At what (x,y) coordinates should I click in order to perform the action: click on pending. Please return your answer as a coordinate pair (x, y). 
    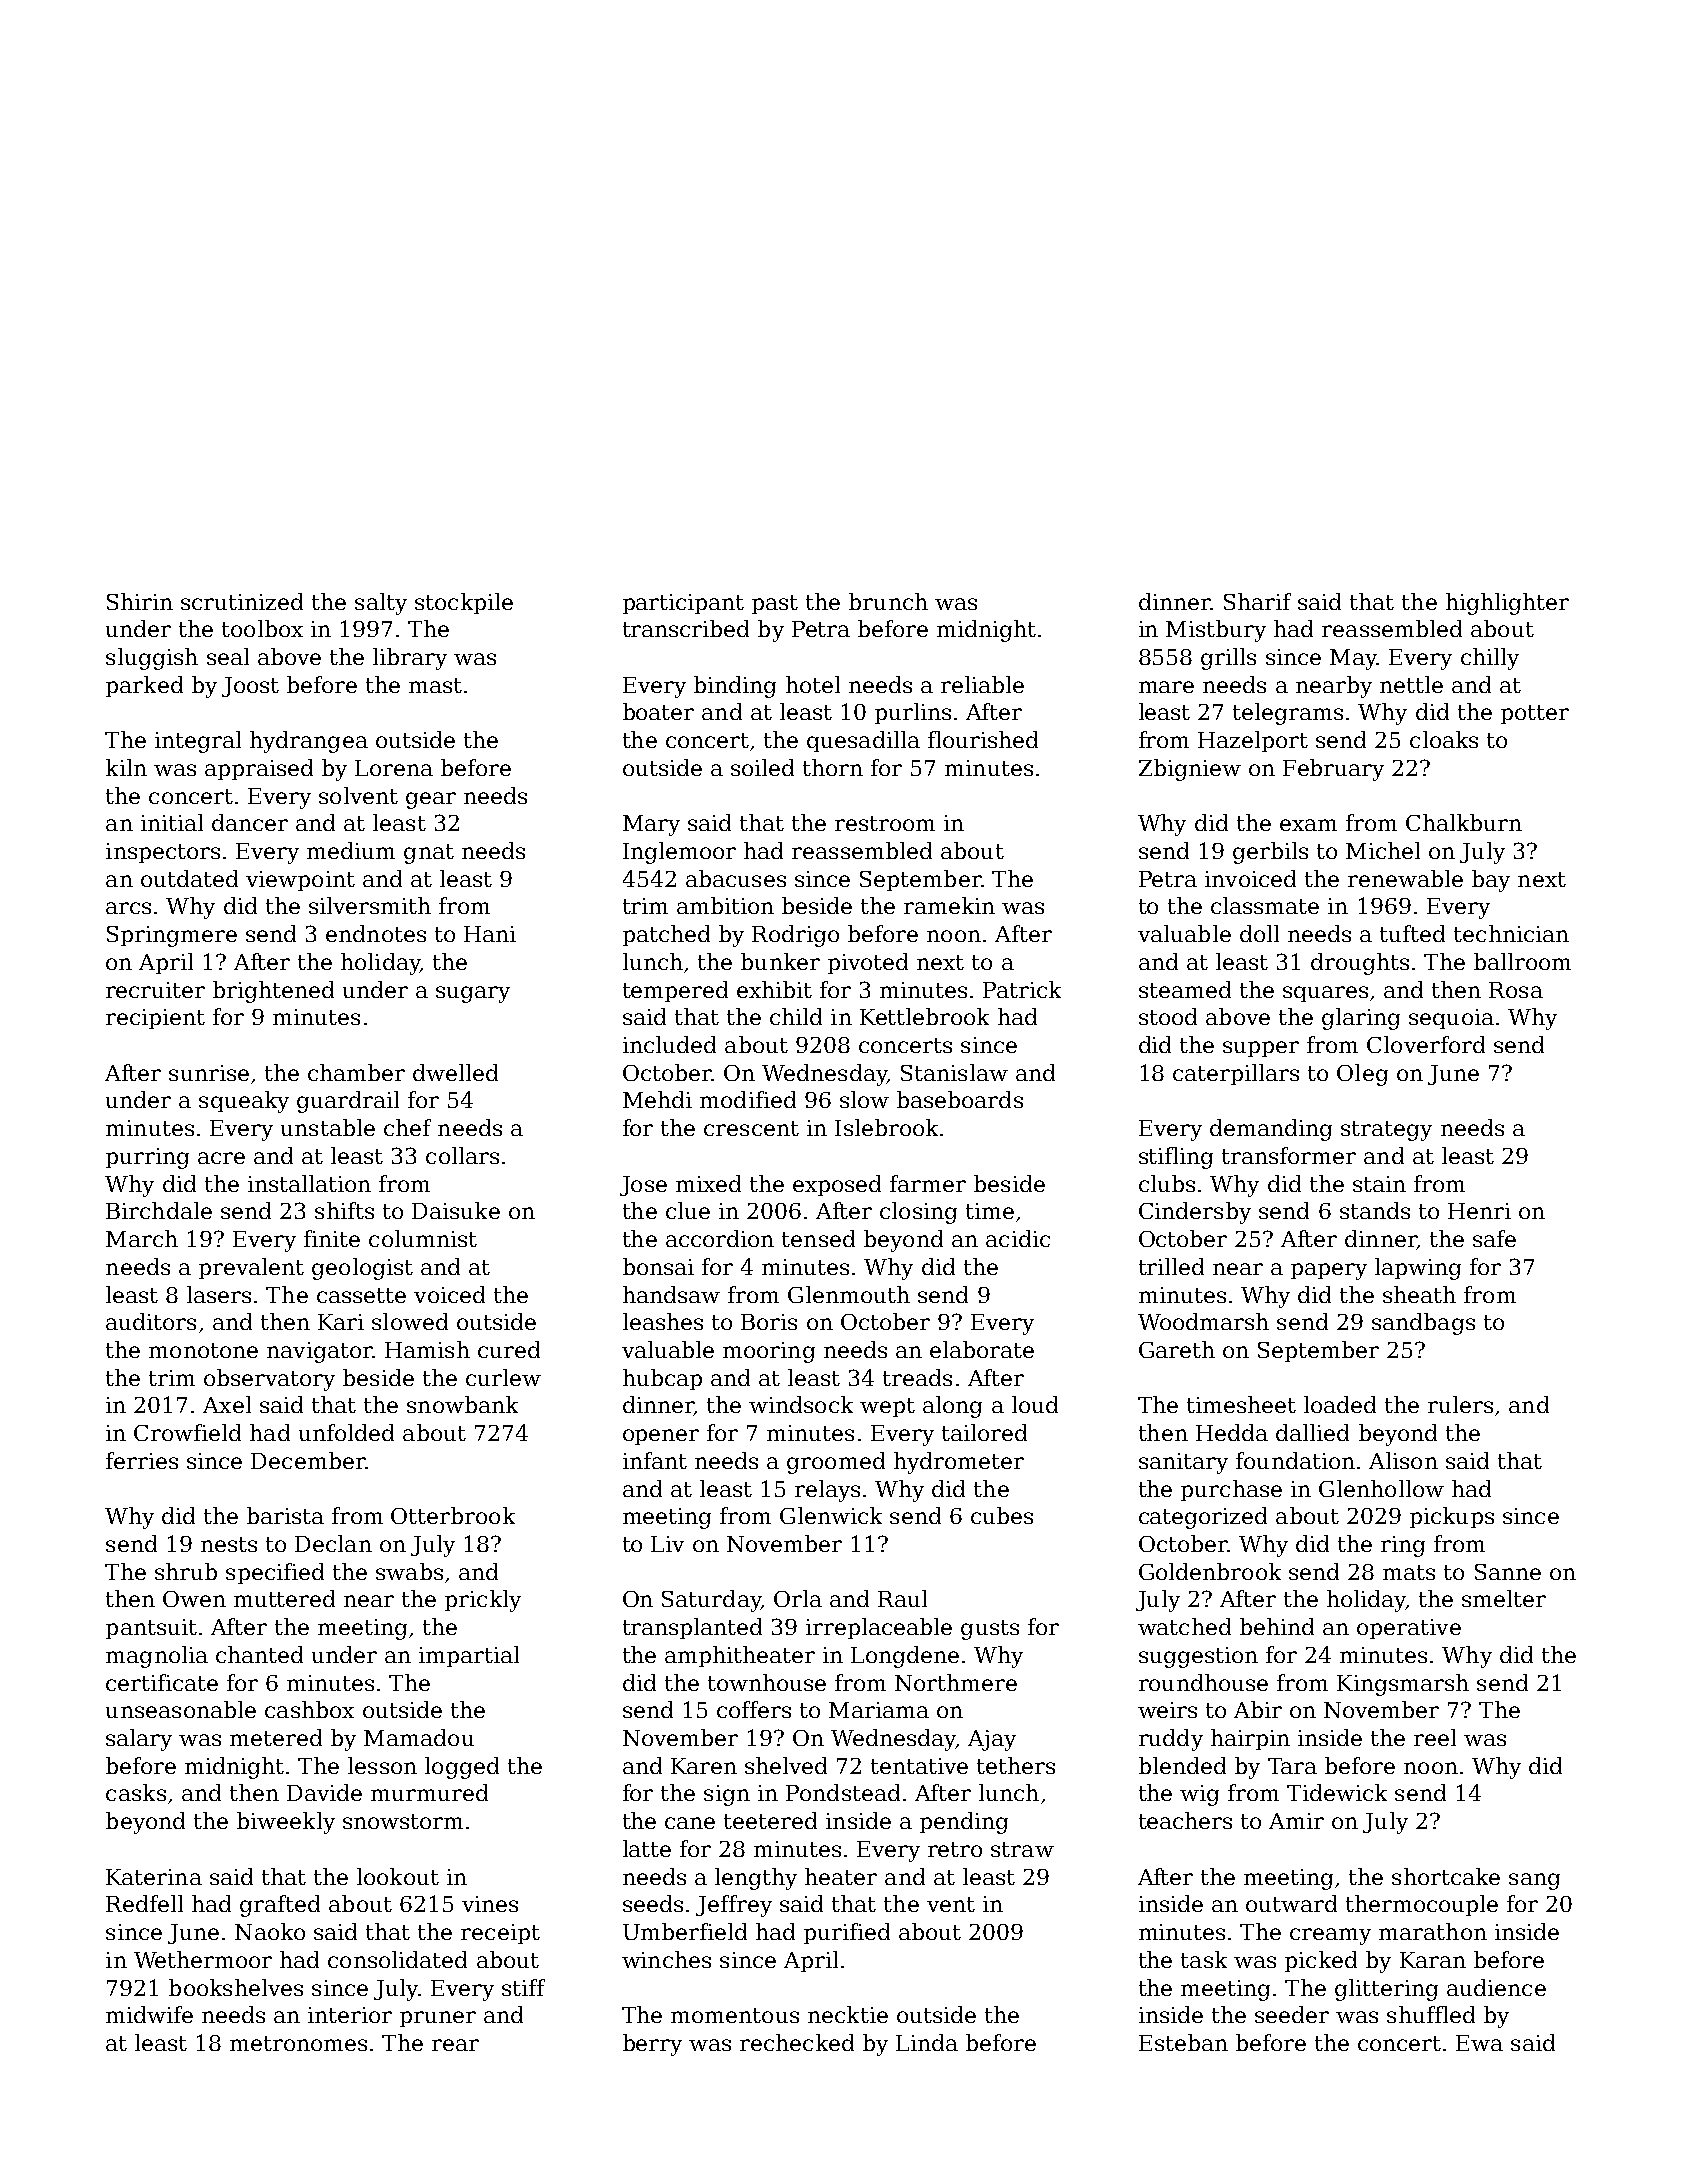
    Looking at the image, I should click on (964, 1823).
